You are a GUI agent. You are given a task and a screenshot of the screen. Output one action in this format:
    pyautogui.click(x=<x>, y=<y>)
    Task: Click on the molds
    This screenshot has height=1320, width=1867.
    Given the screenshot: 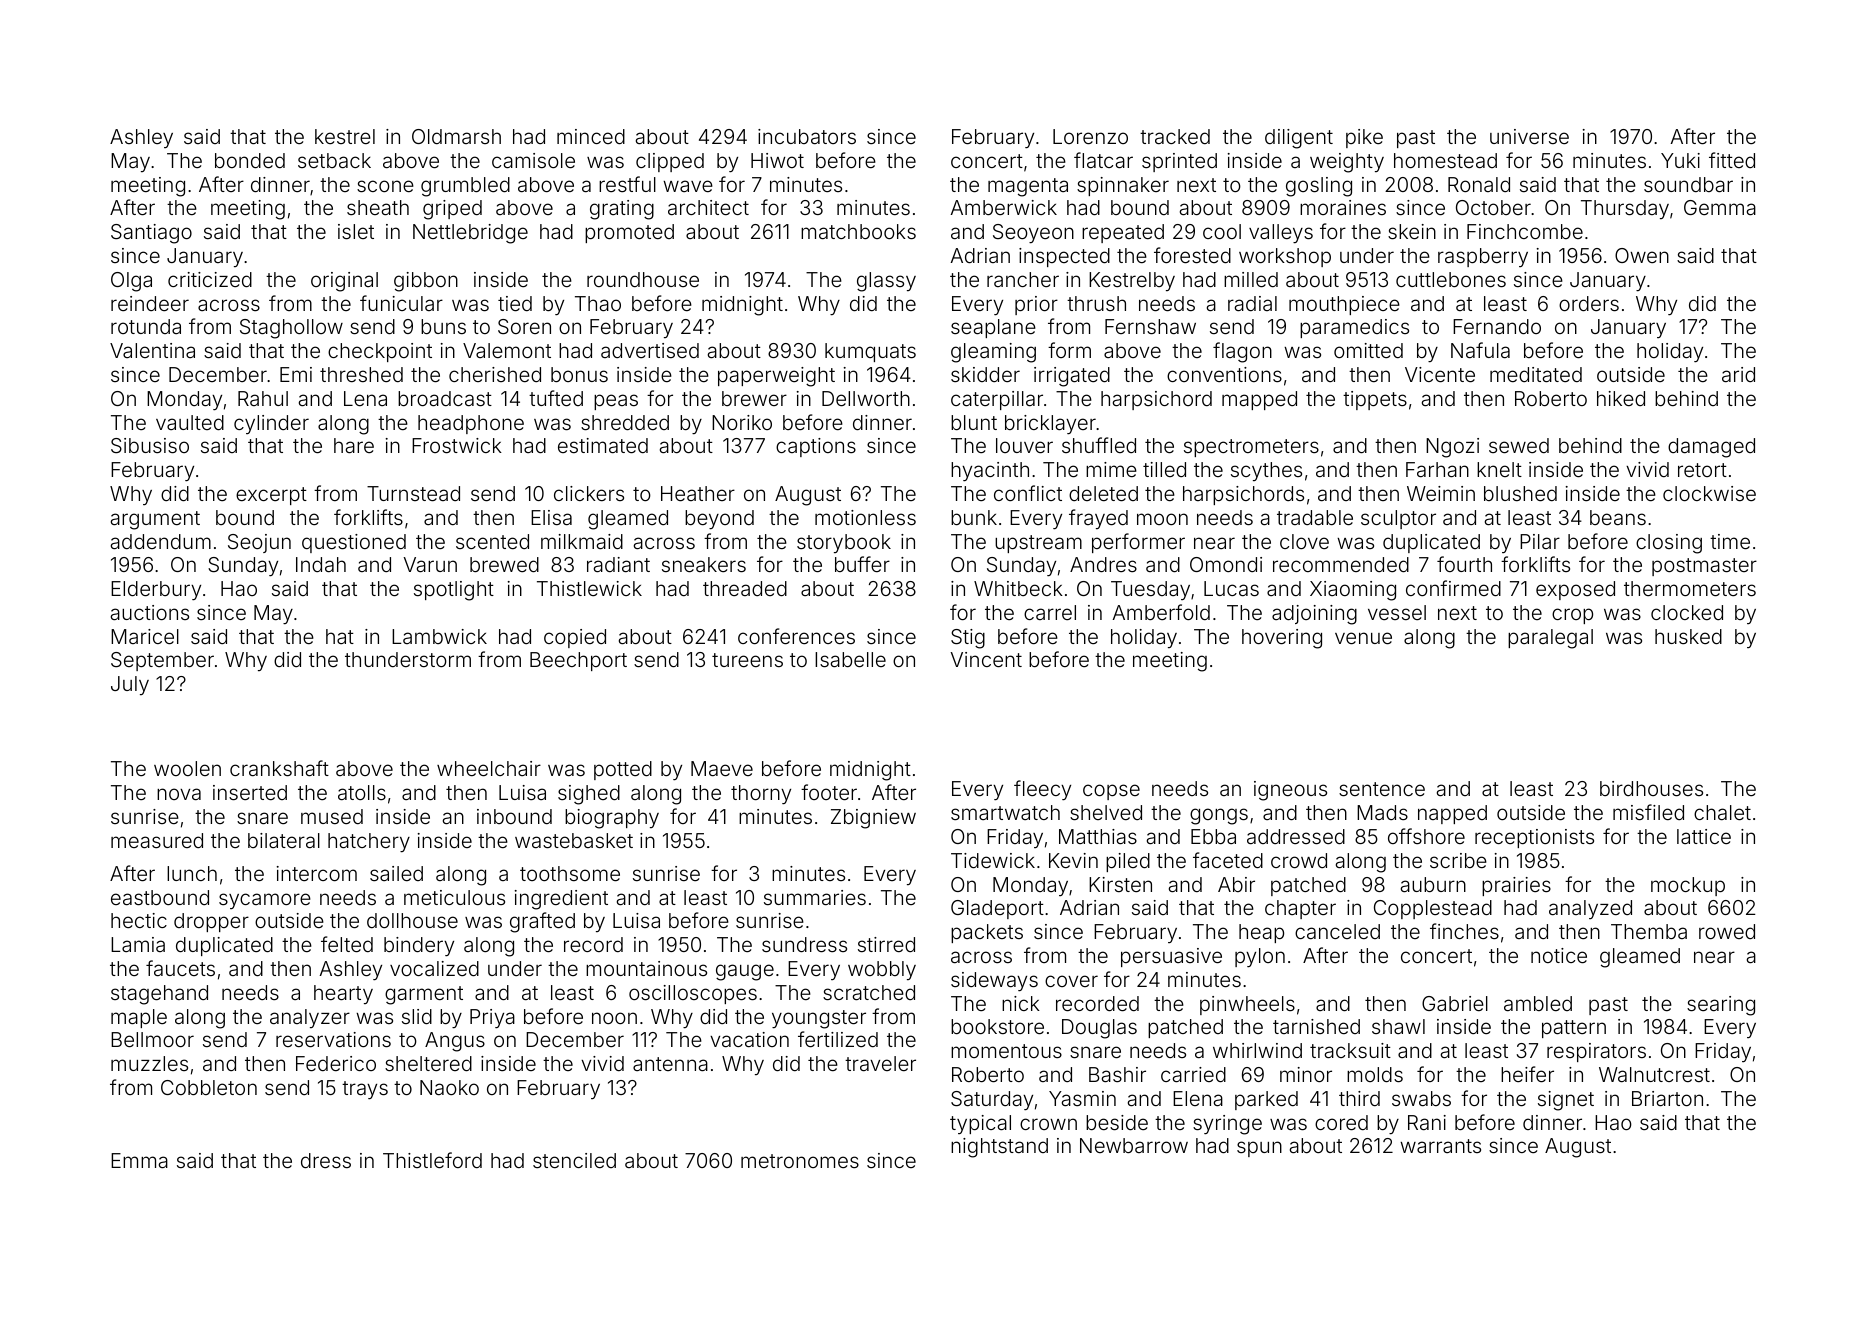 What is the action you would take?
    pyautogui.click(x=1375, y=1074)
